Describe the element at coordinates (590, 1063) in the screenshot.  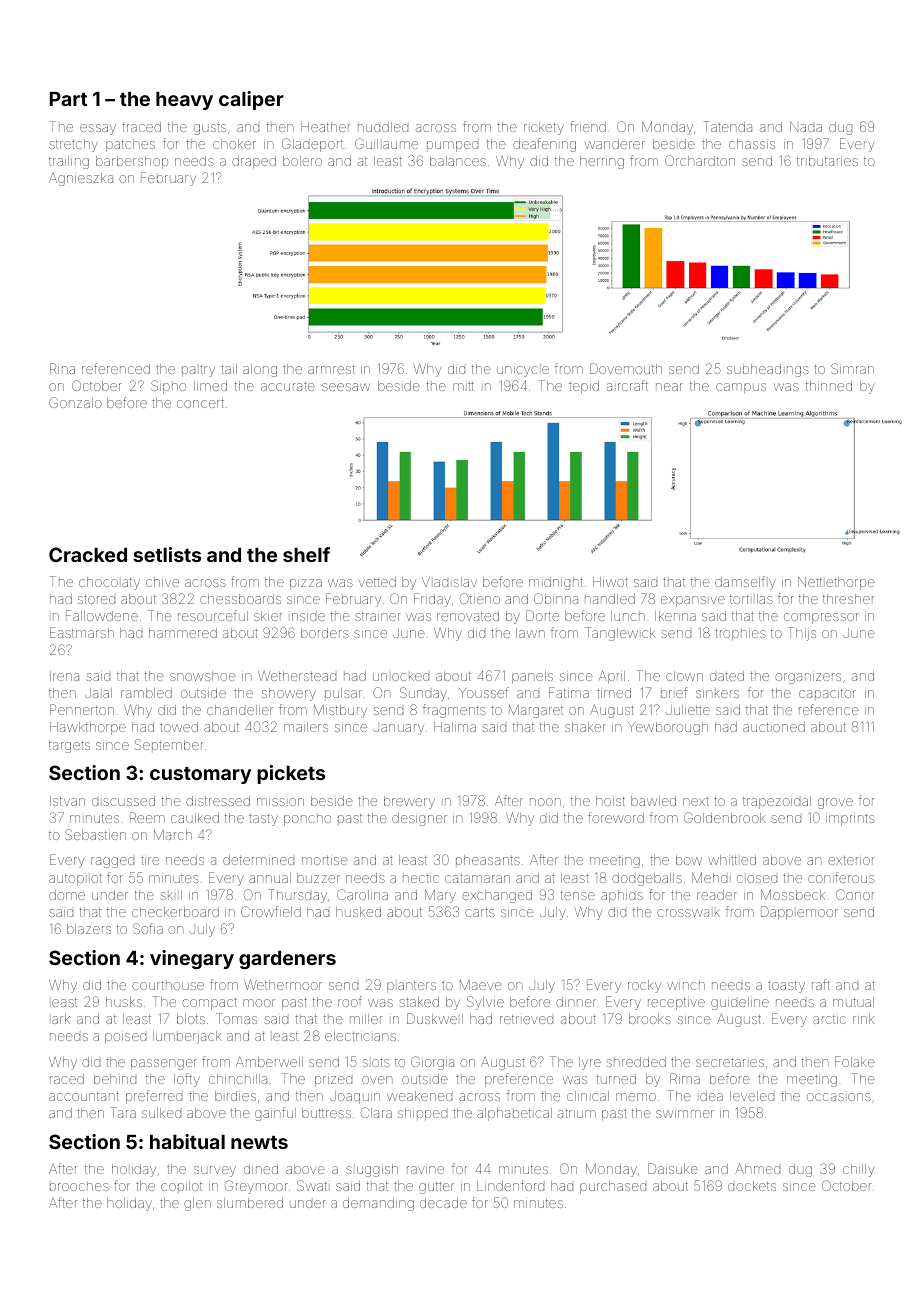
I see `lyre` at that location.
